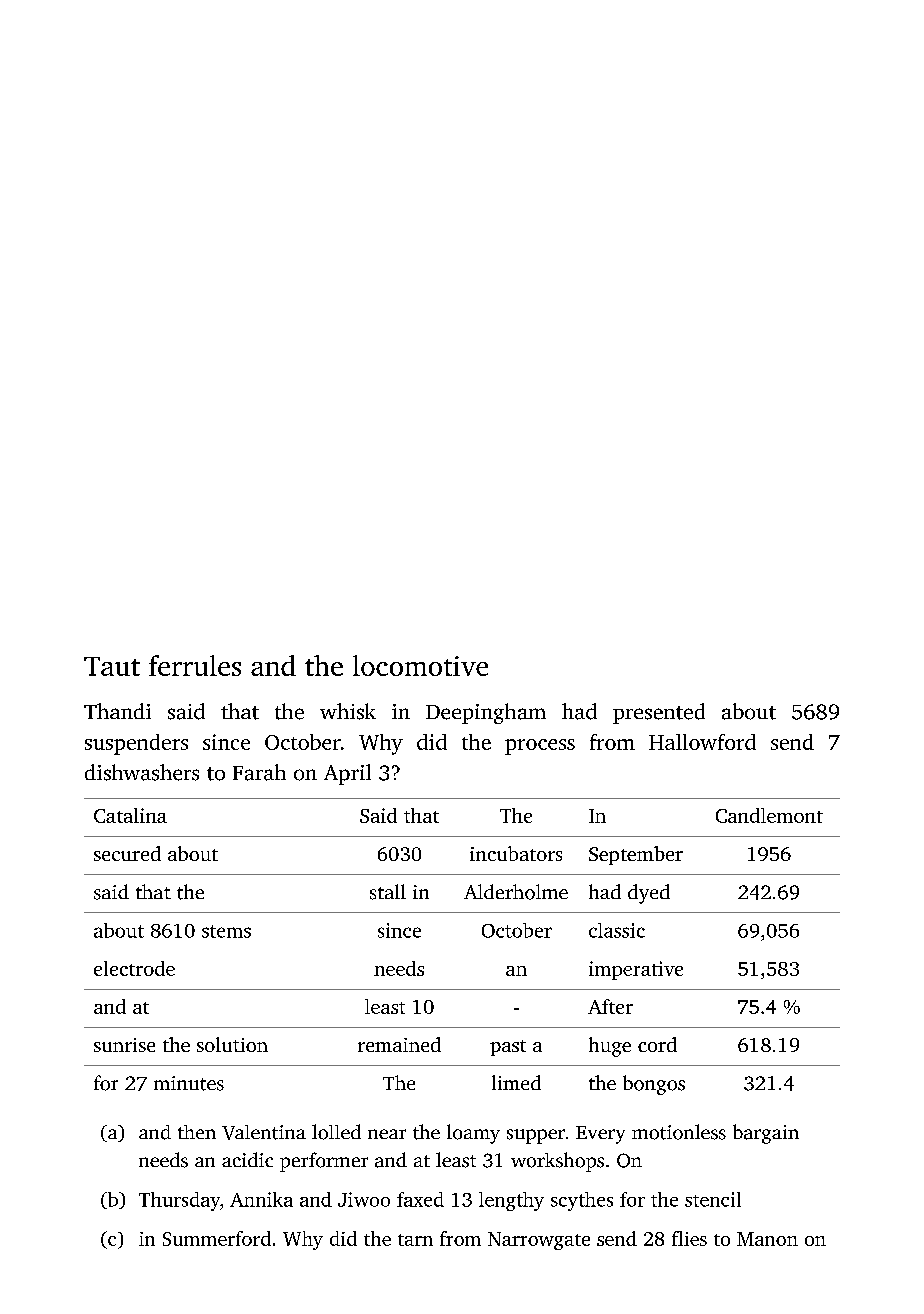  Describe the element at coordinates (127, 853) in the screenshot. I see `secured` at that location.
